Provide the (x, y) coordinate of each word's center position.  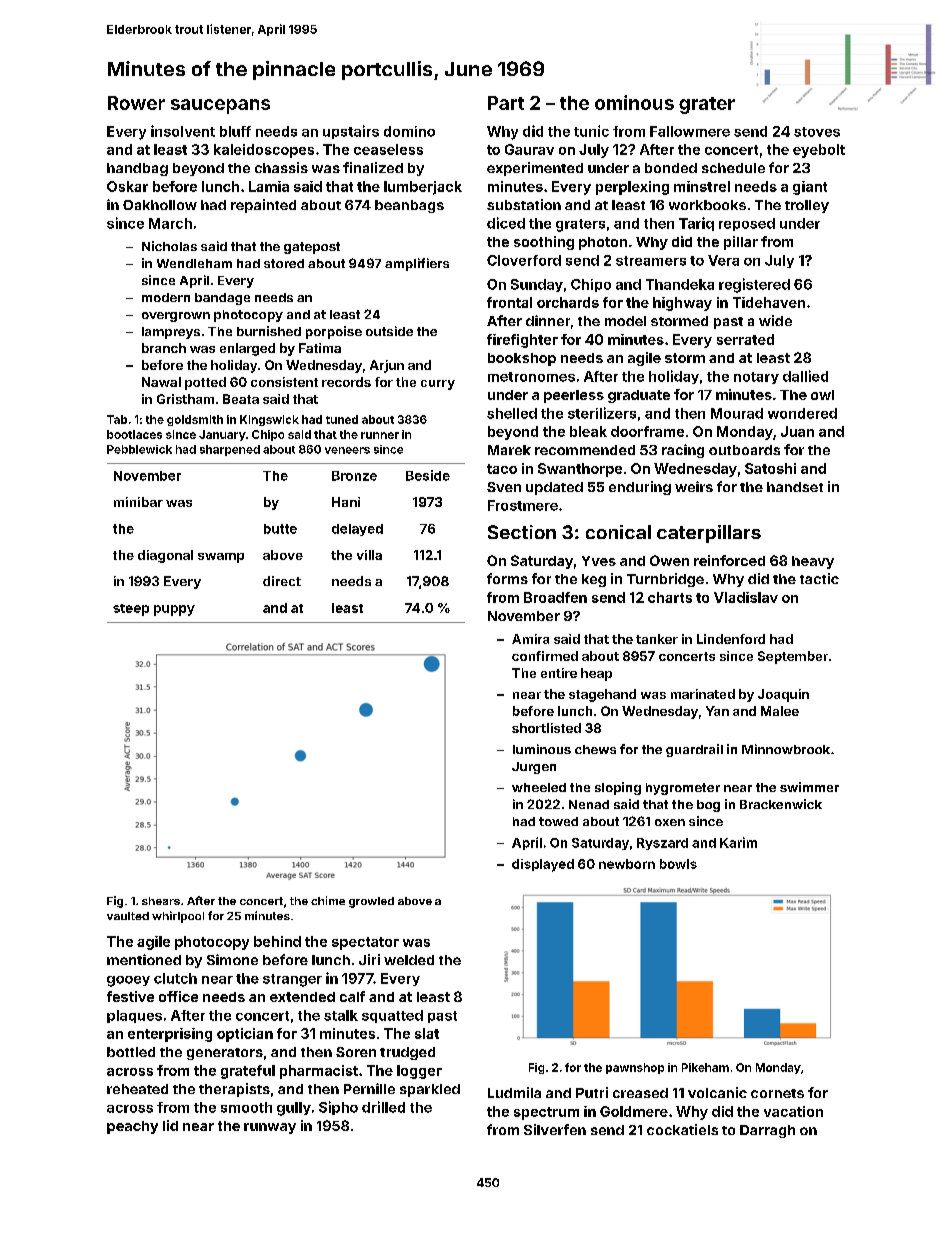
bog (708, 806)
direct (282, 581)
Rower (136, 103)
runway (270, 1128)
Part (506, 103)
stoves (817, 132)
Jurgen (534, 768)
